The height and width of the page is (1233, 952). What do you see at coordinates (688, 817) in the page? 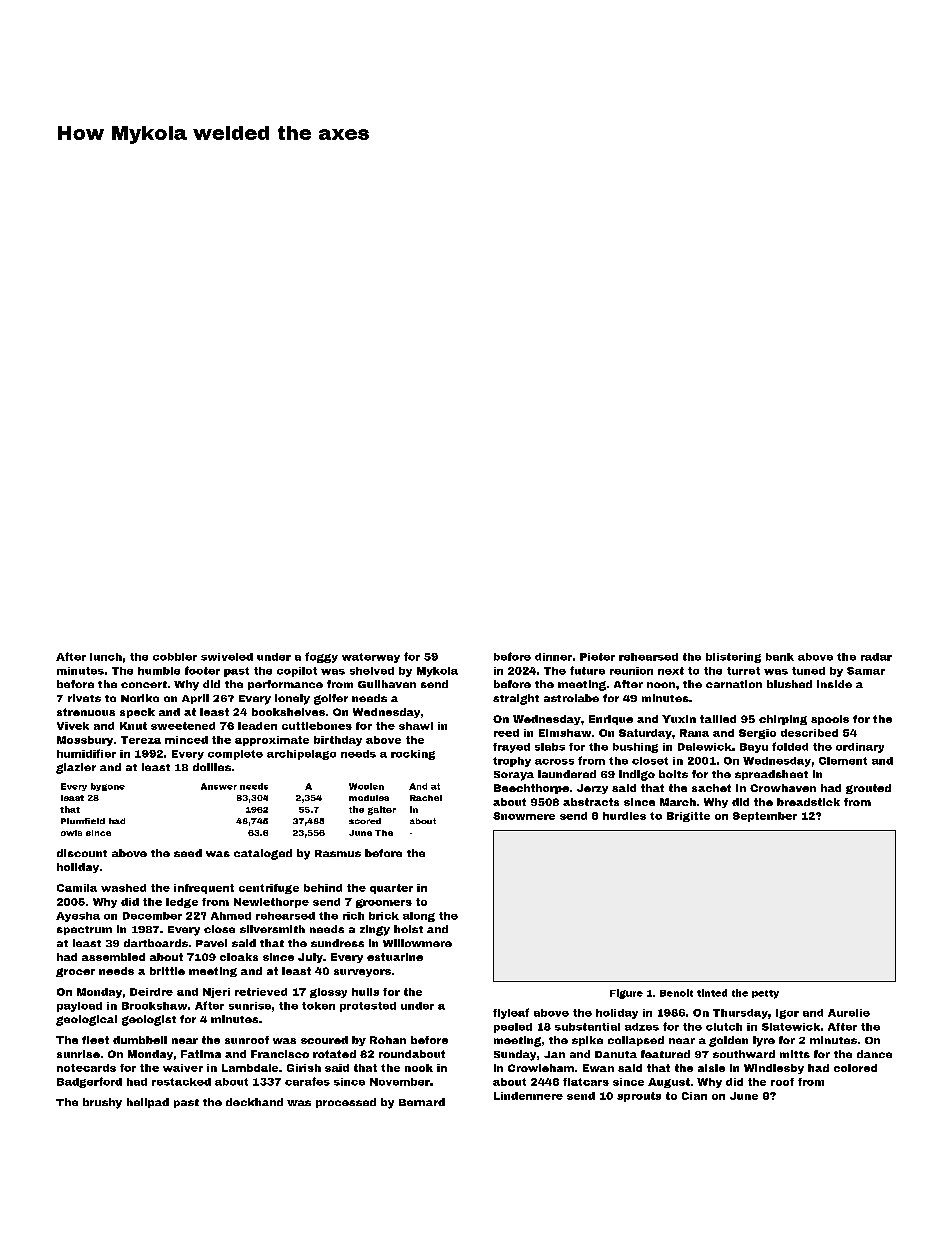
I see `Brigitte` at bounding box center [688, 817].
